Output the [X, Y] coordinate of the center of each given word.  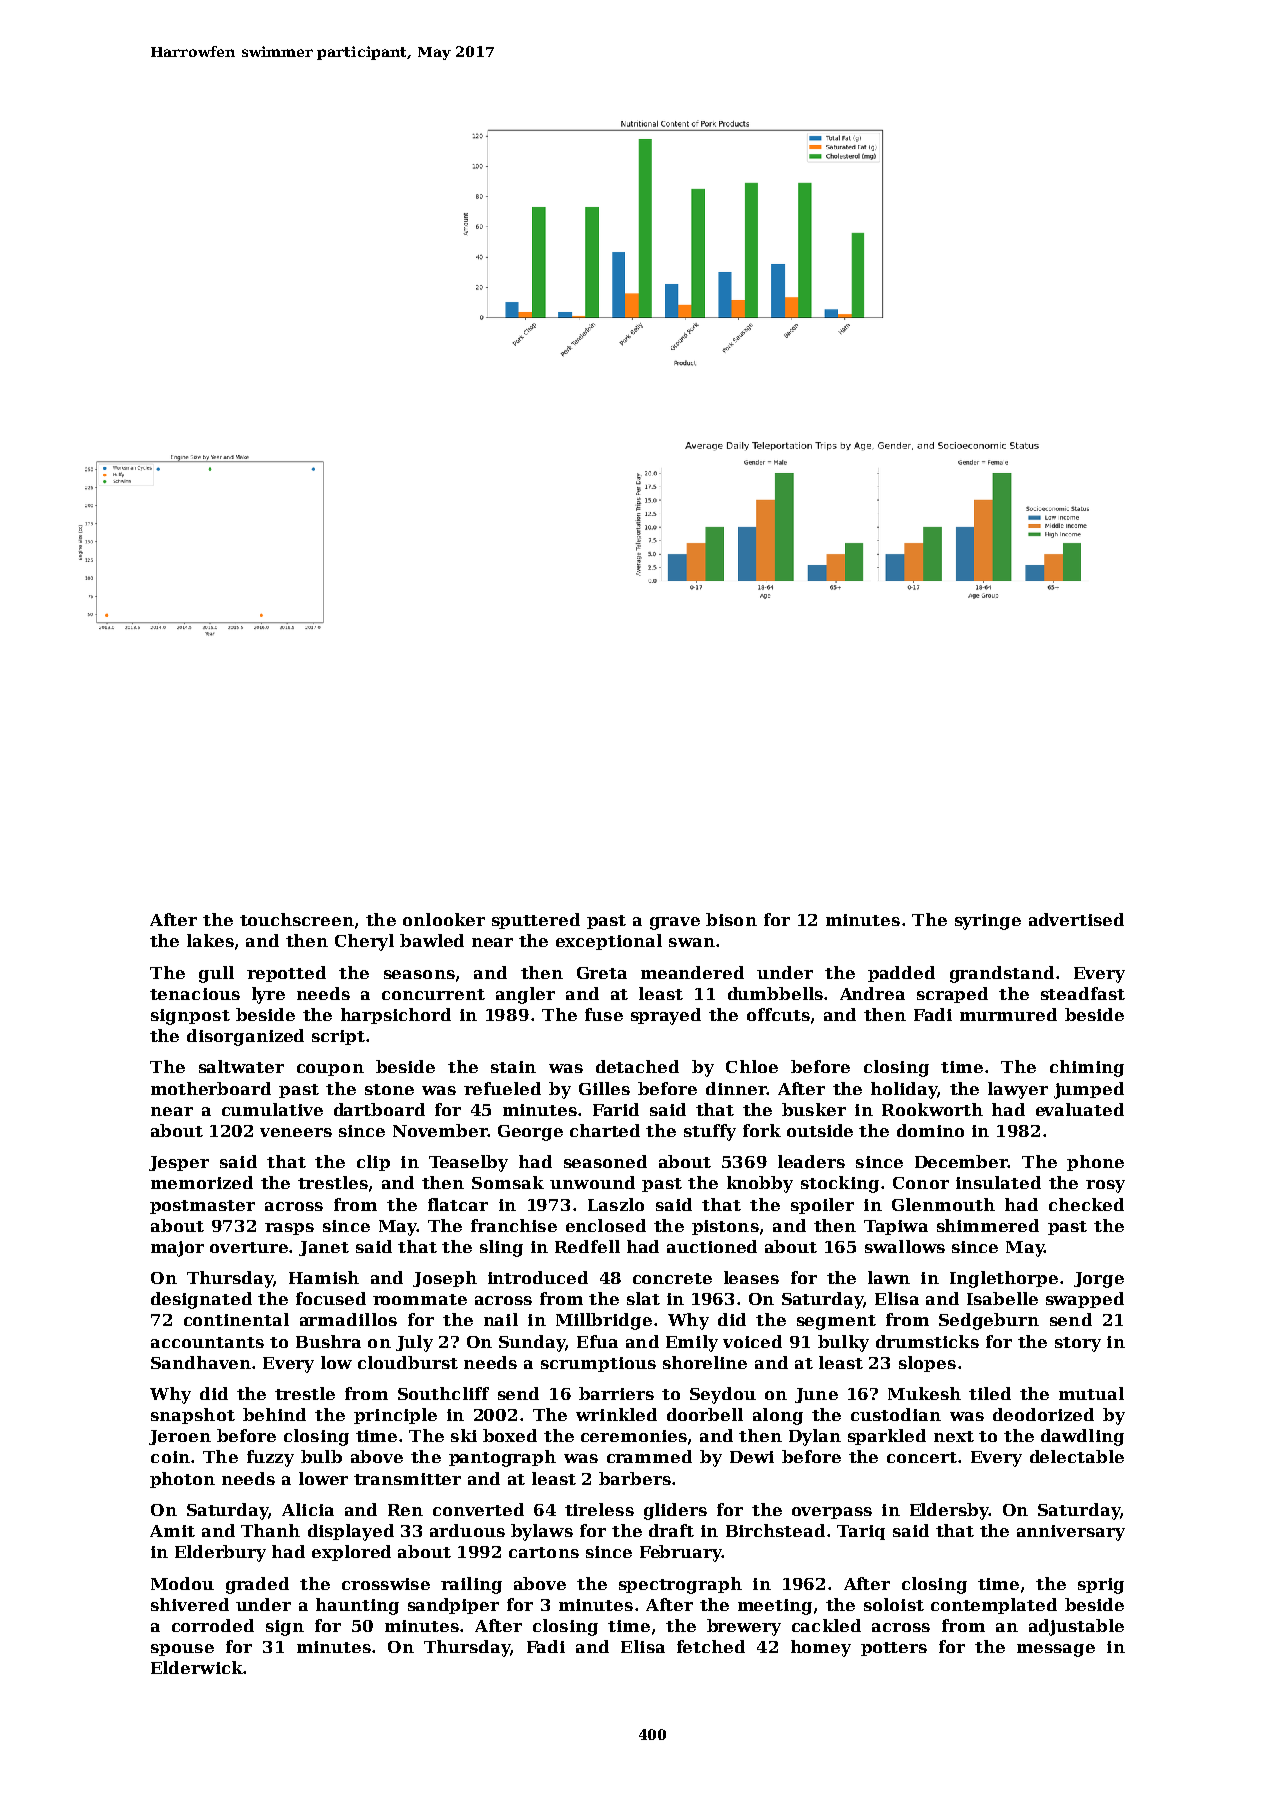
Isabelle [1002, 1298]
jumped [1089, 1090]
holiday [904, 1090]
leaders [811, 1161]
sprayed [666, 1016]
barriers [616, 1393]
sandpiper [453, 1606]
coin [170, 1457]
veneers [296, 1132]
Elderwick [197, 1667]
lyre [268, 995]
